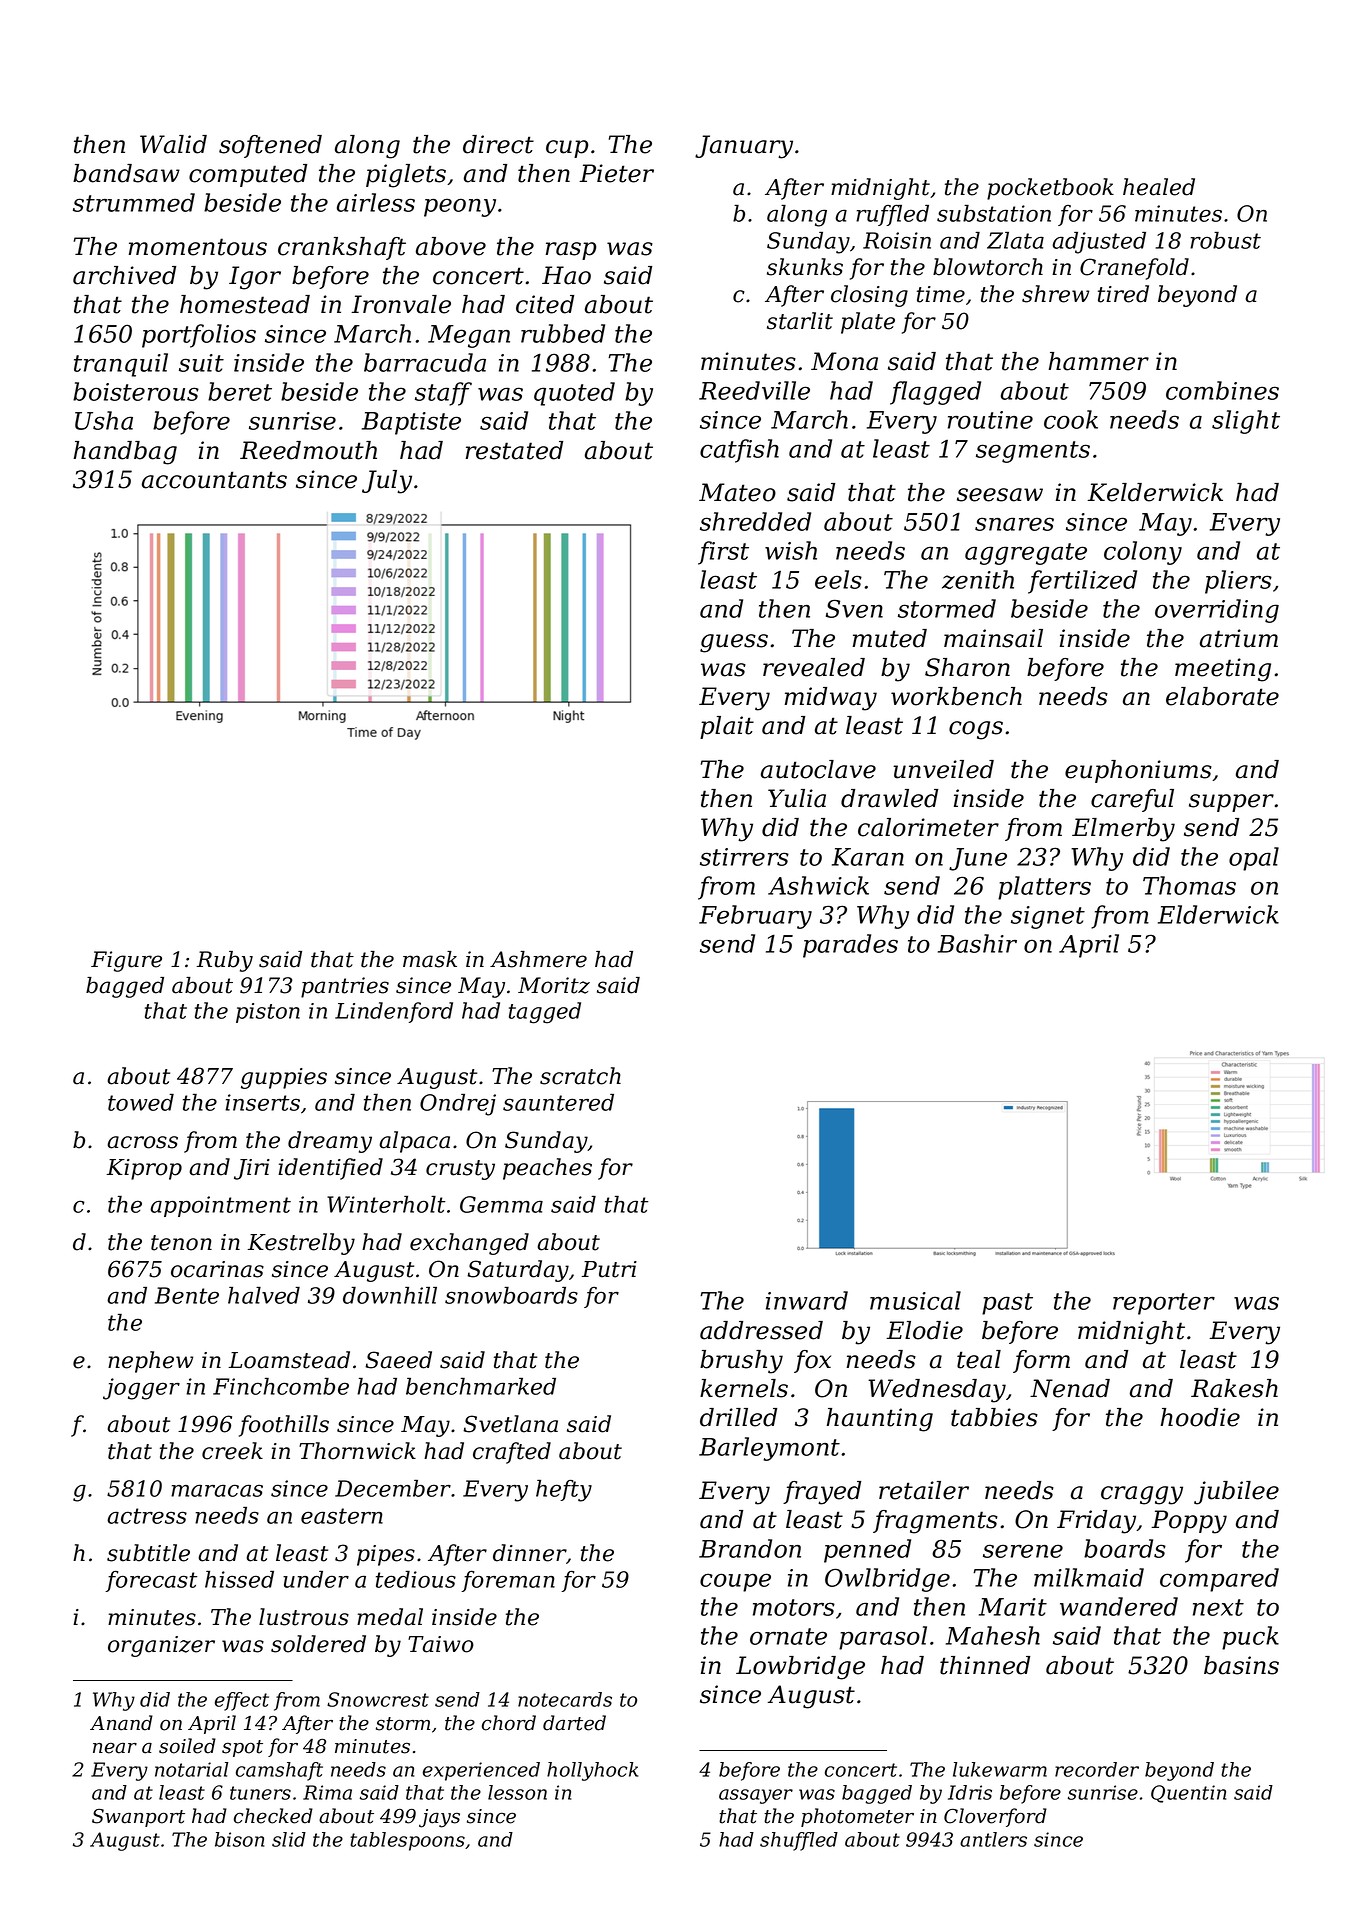 The image size is (1353, 1914). Describe the element at coordinates (517, 1792) in the screenshot. I see `lesson` at that location.
